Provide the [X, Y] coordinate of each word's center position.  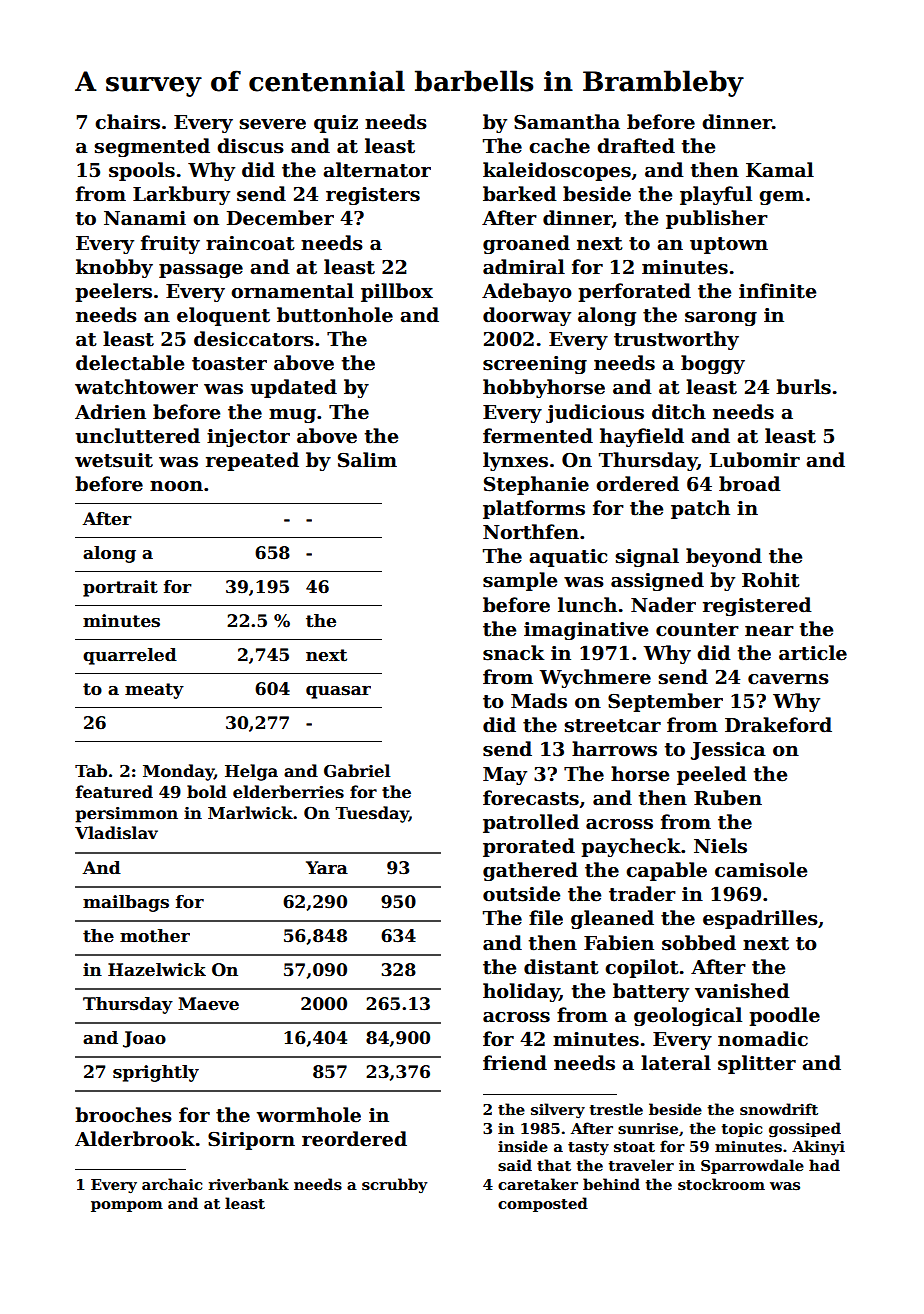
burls [803, 387]
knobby [114, 268]
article [813, 653]
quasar [338, 692]
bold [207, 792]
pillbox [397, 292]
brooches [123, 1115]
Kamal [780, 170]
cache [559, 146]
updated [294, 388]
